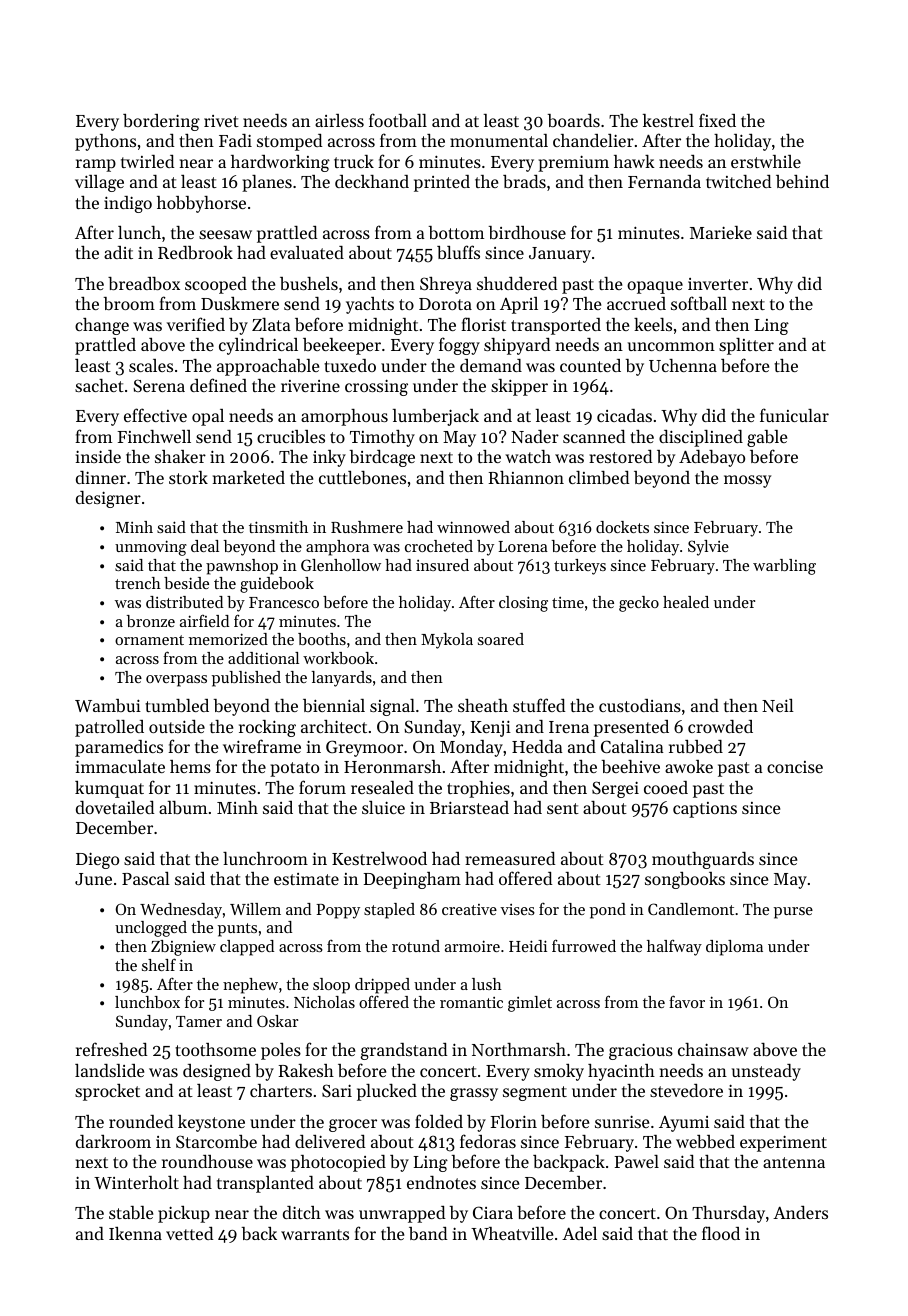 The height and width of the screenshot is (1316, 908). I want to click on diploma, so click(734, 948).
